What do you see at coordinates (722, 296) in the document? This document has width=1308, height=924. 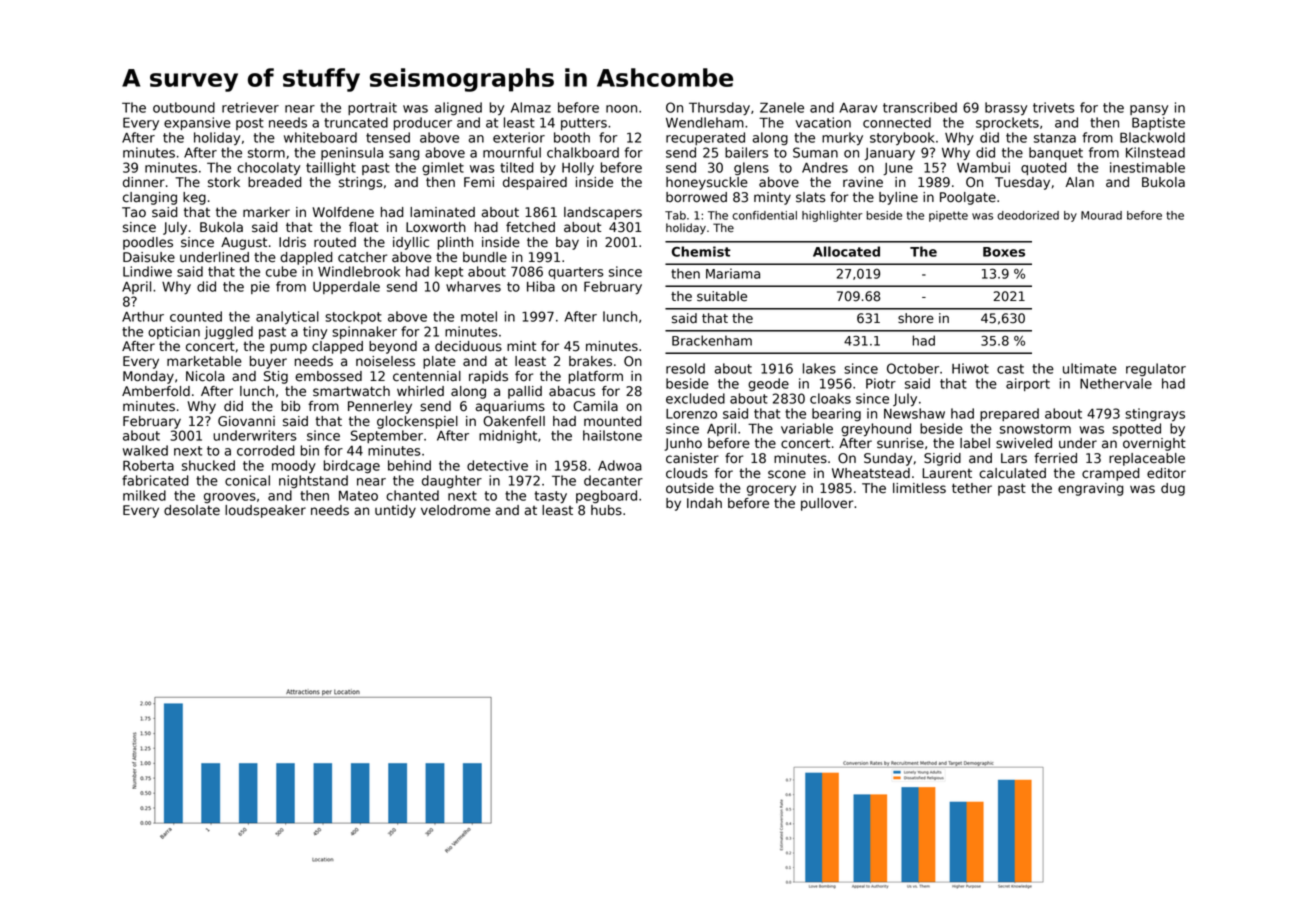 I see `suitable` at bounding box center [722, 296].
